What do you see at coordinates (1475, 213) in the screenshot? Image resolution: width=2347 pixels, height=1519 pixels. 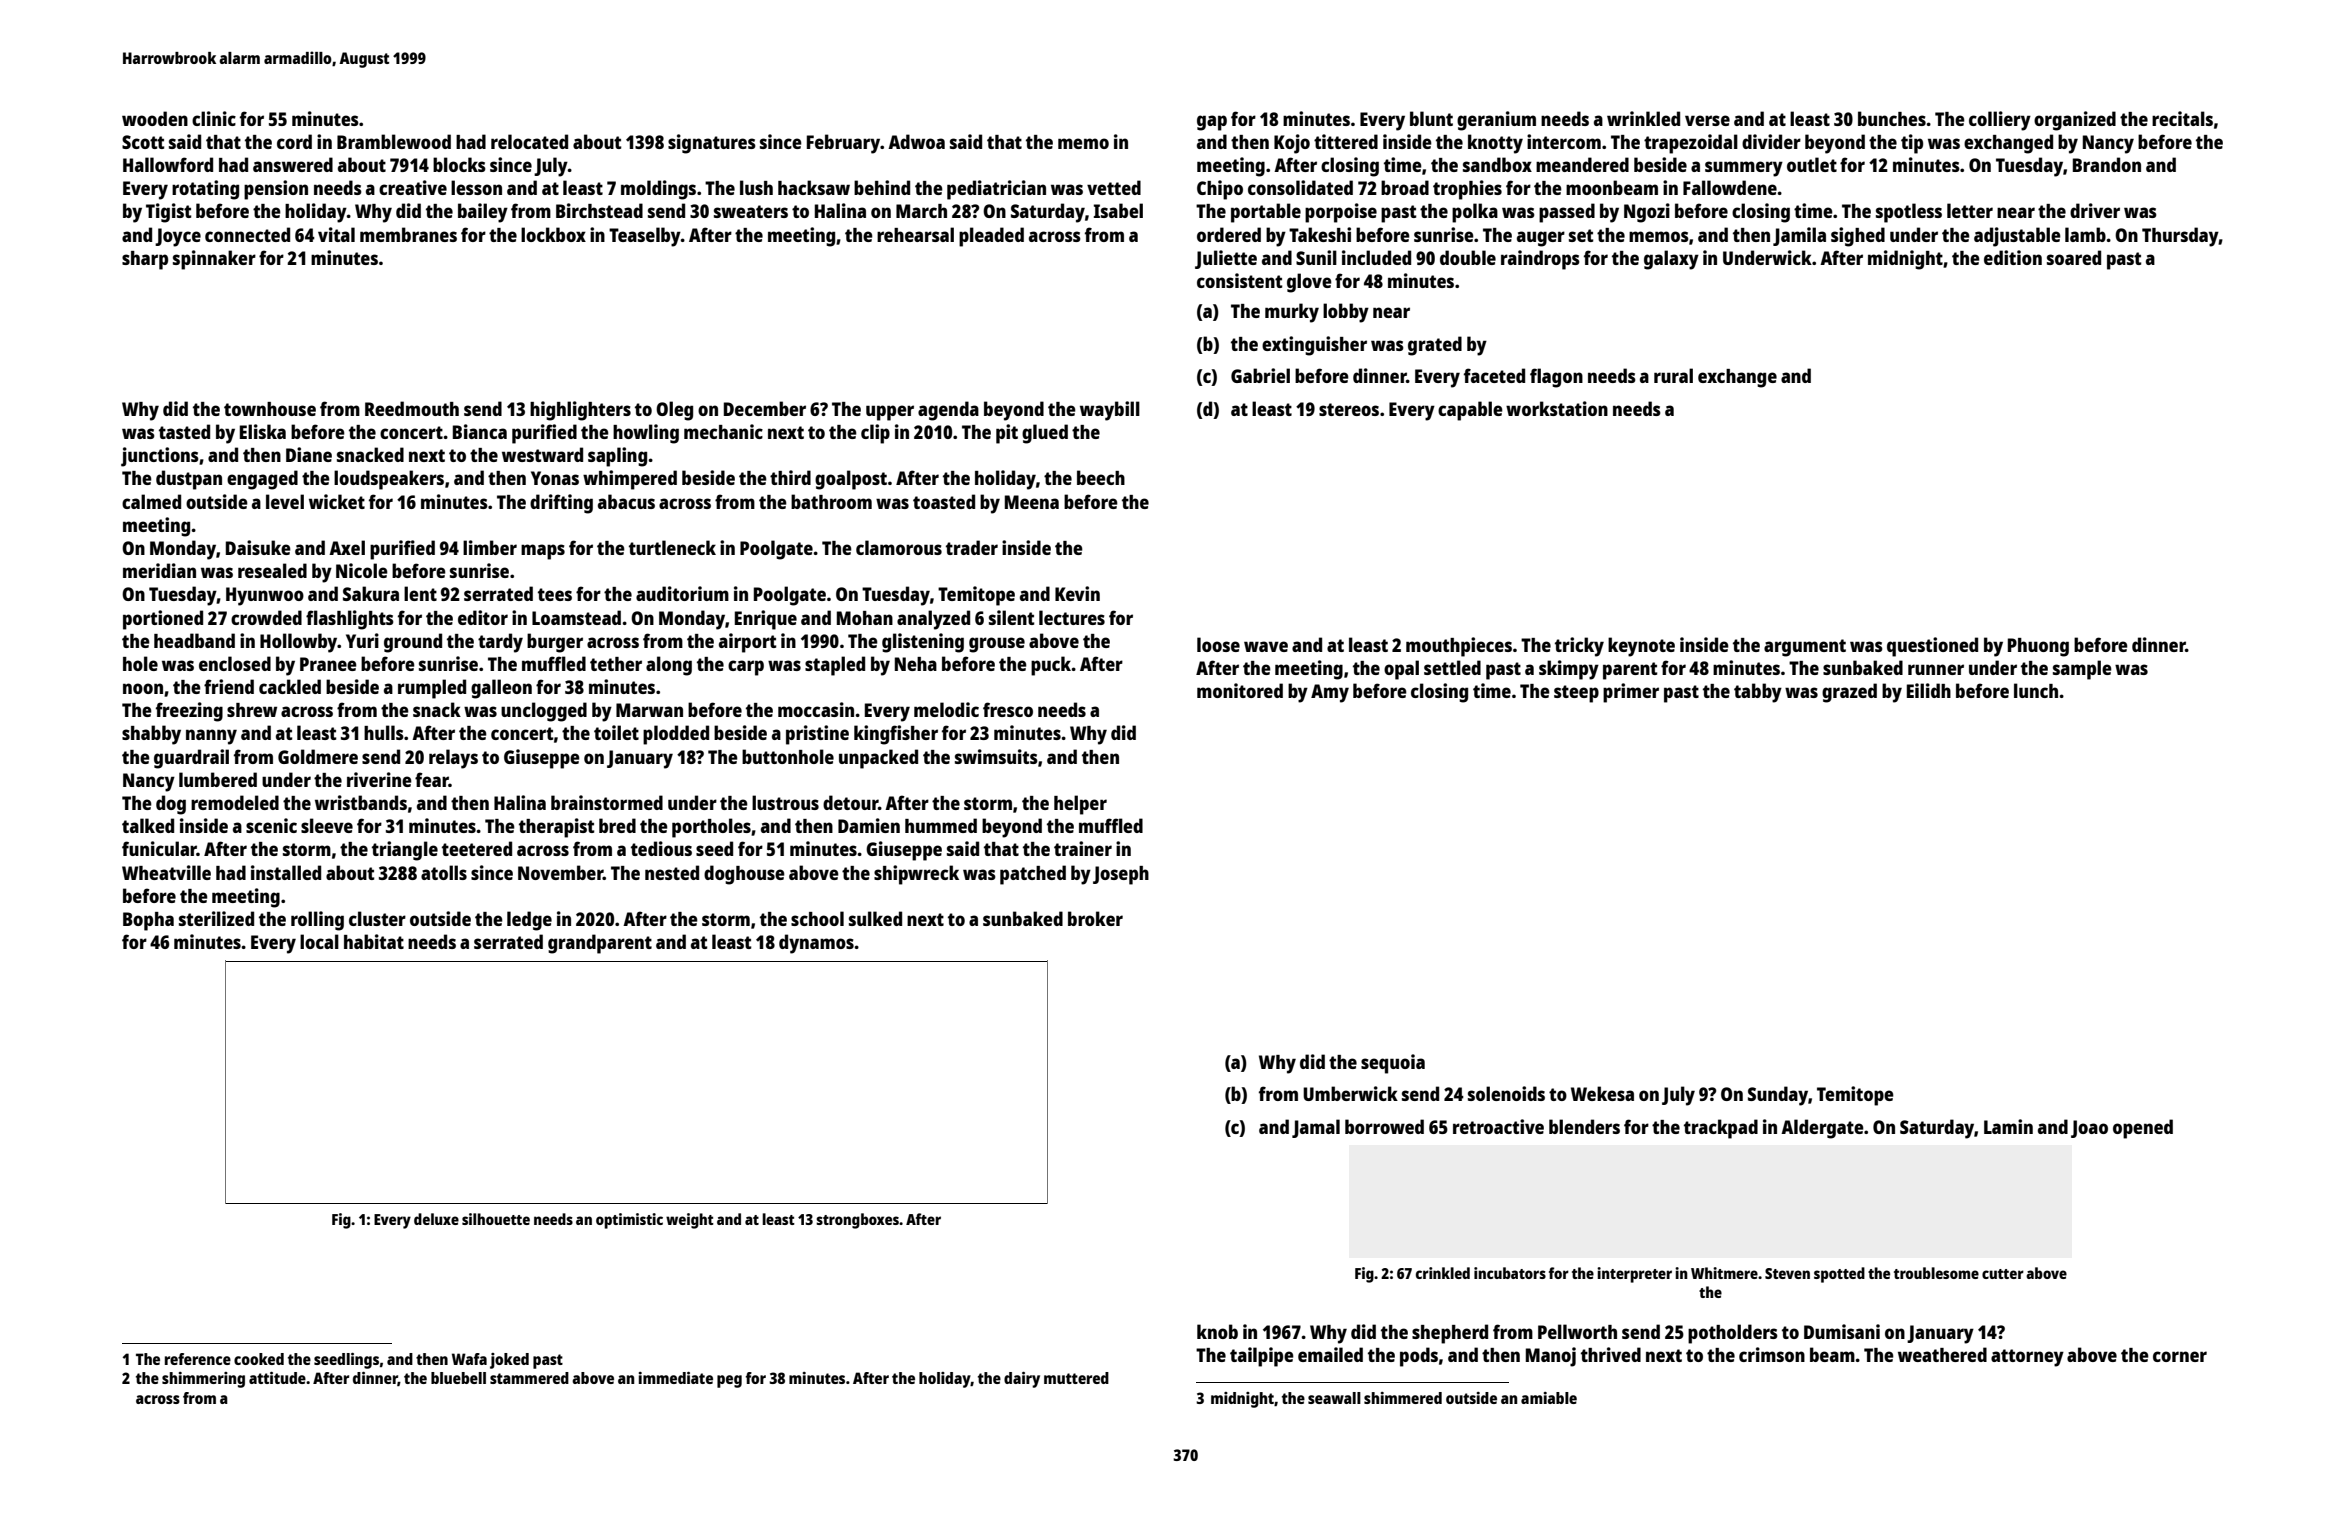 I see `polka` at bounding box center [1475, 213].
